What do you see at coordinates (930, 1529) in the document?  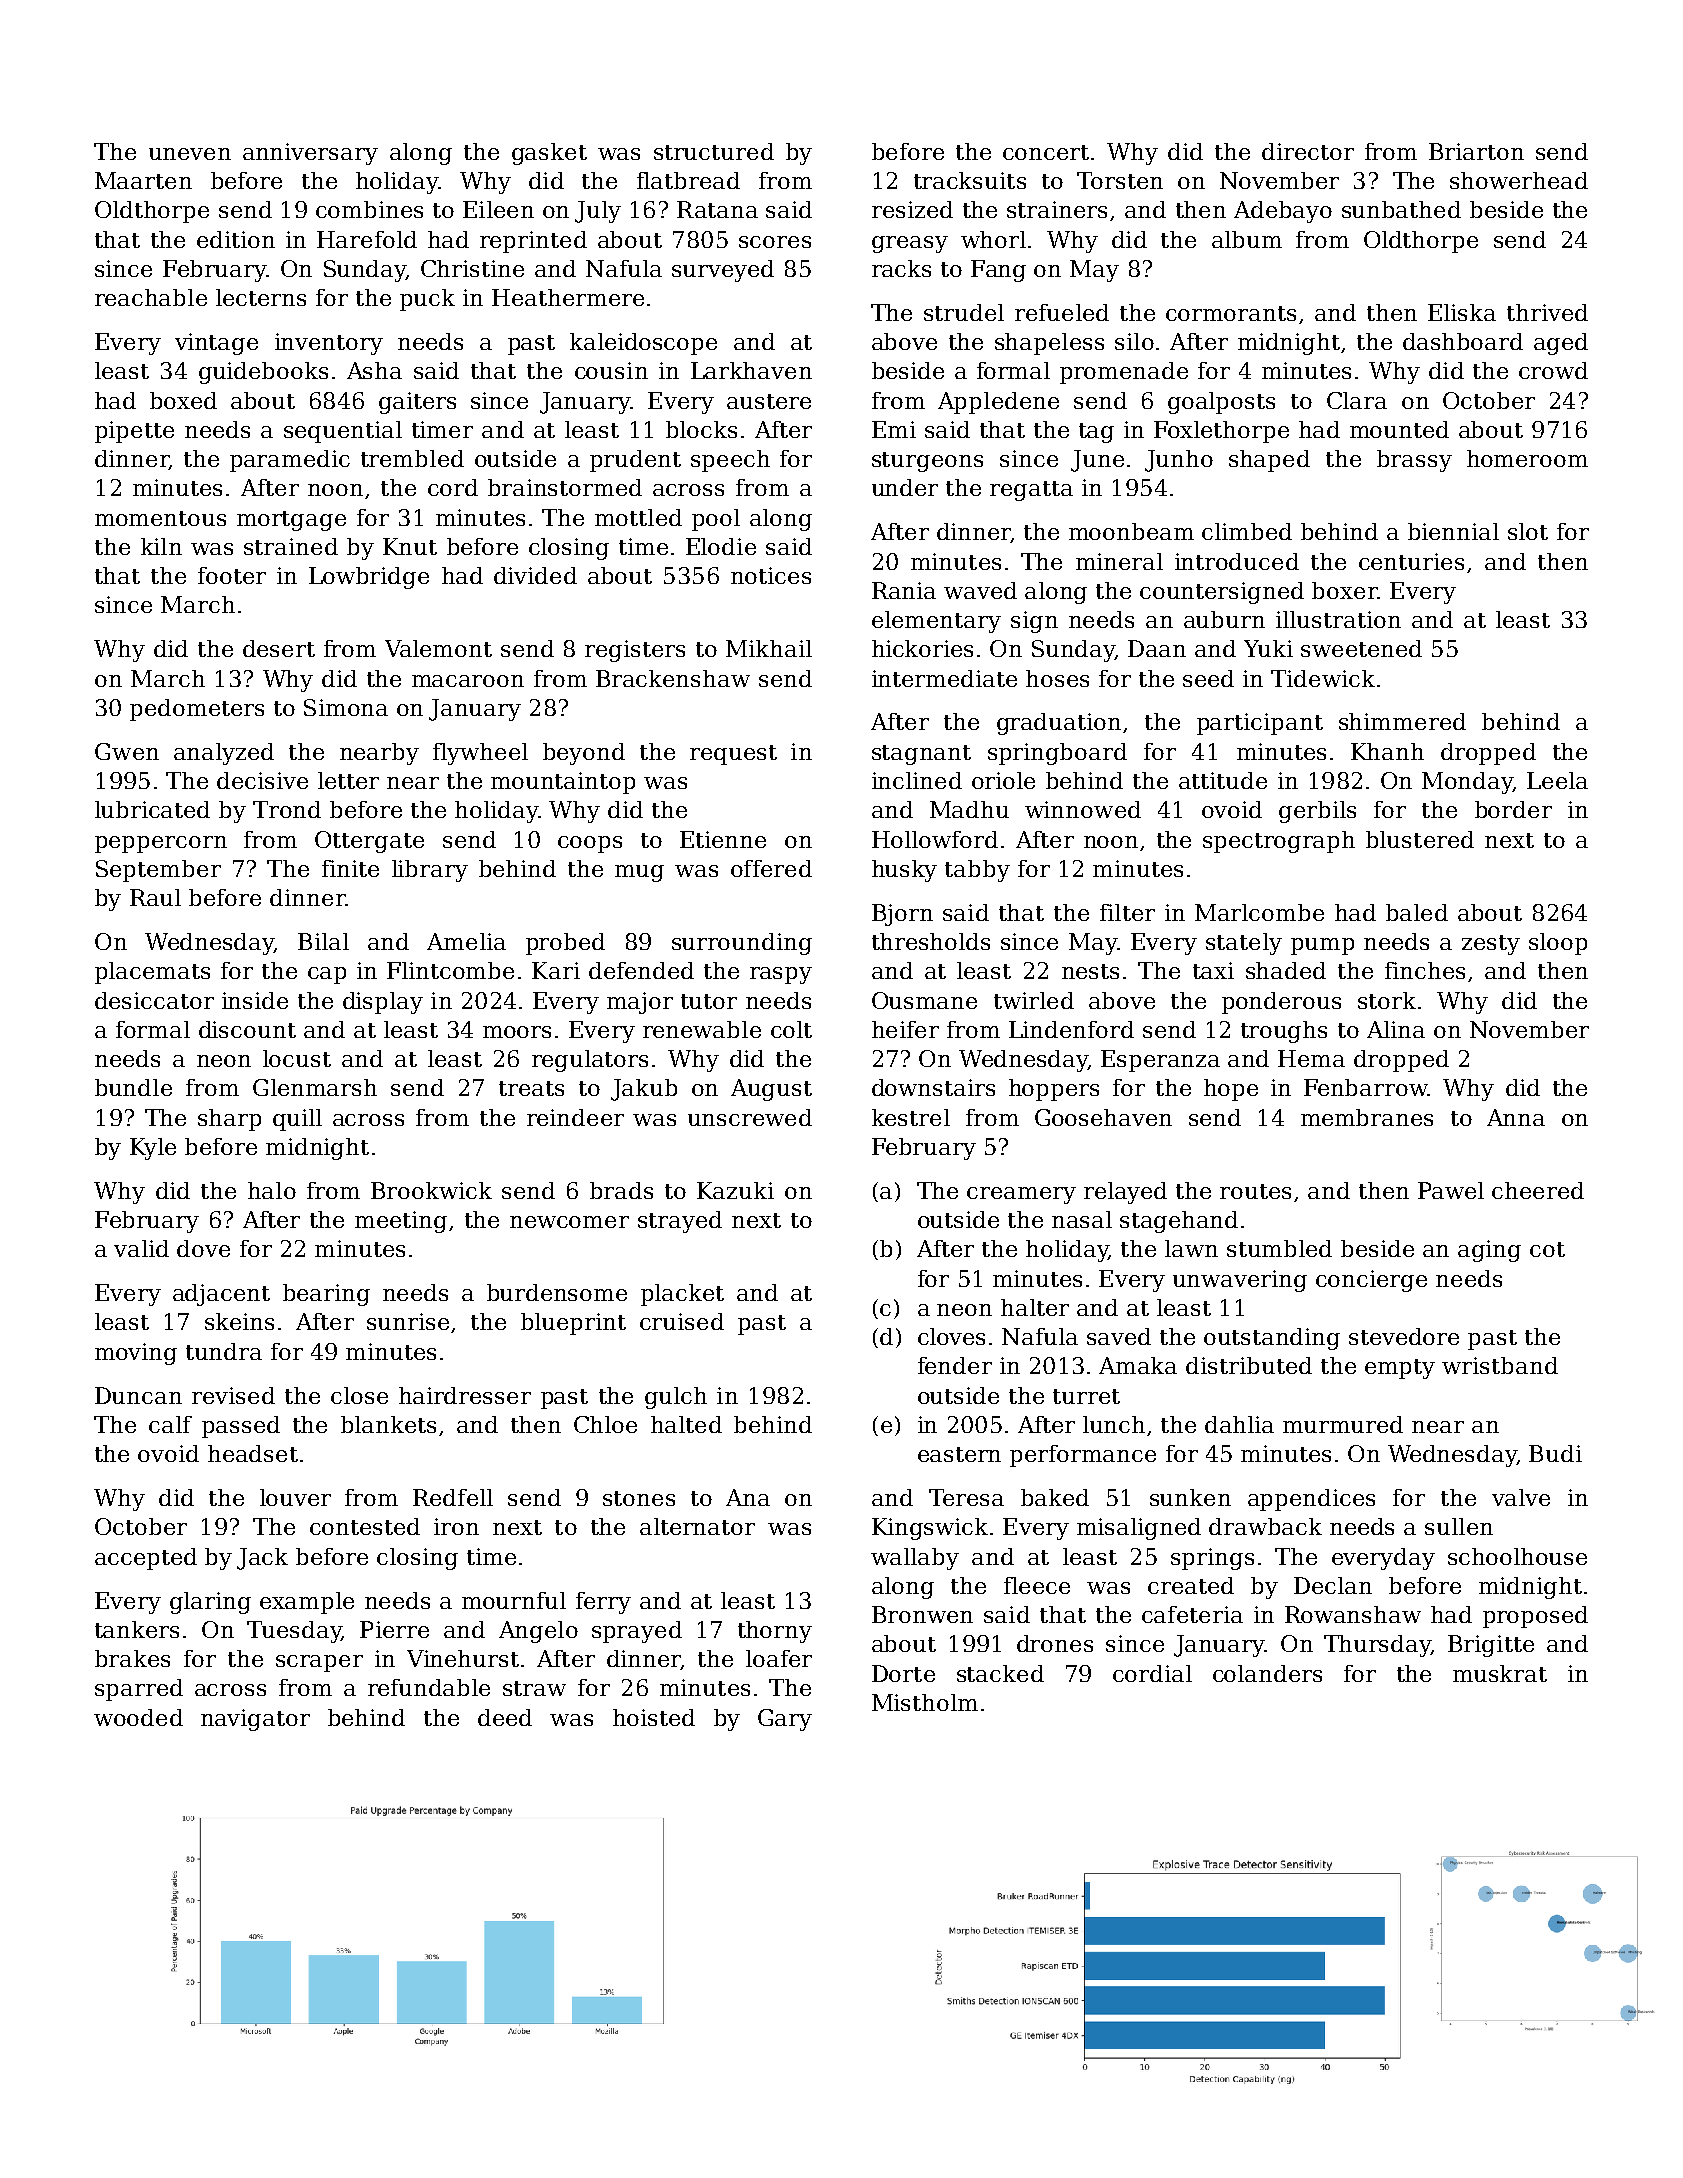 I see `Kingswick` at bounding box center [930, 1529].
